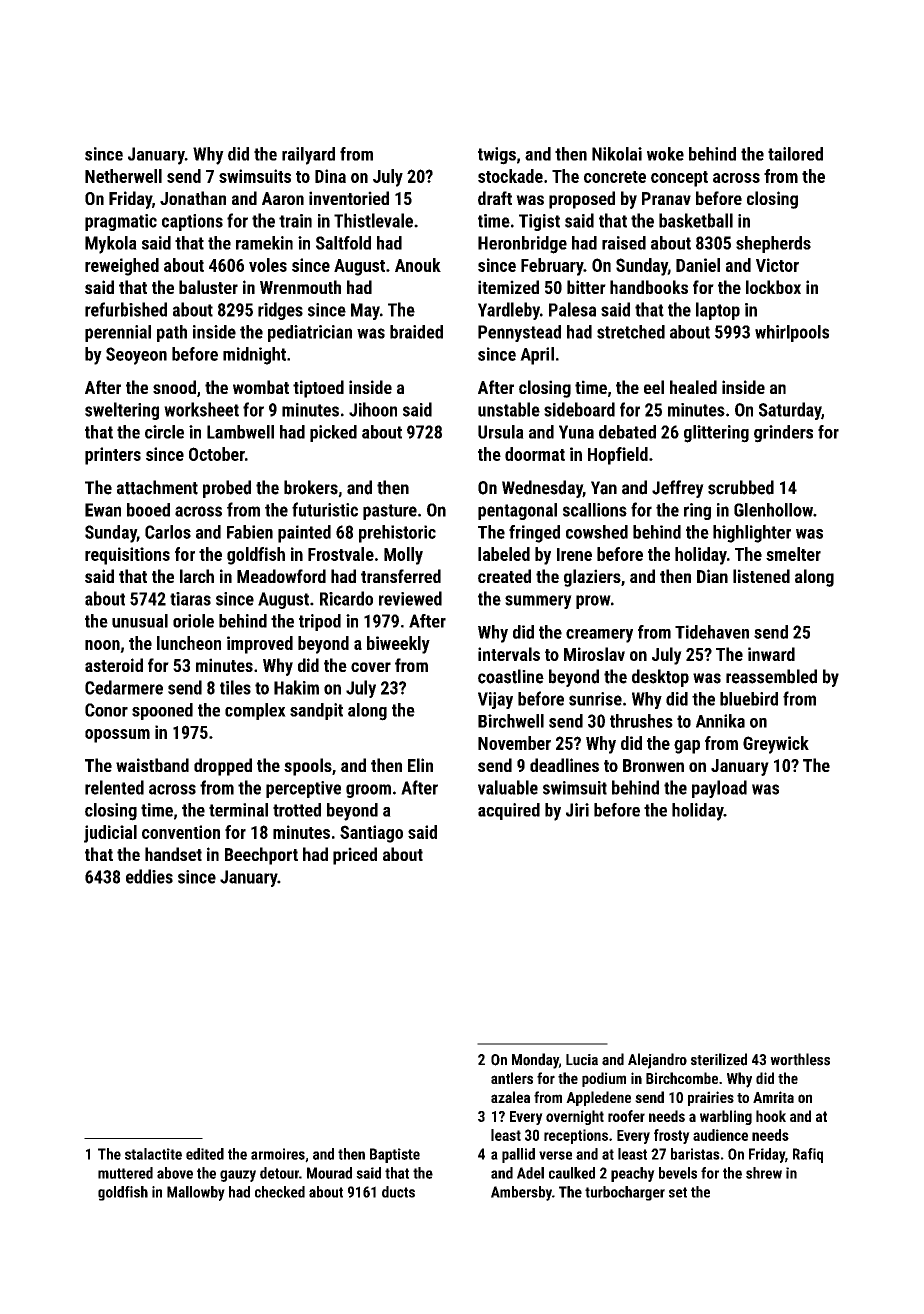 This screenshot has height=1314, width=924. Describe the element at coordinates (223, 767) in the screenshot. I see `dropped` at that location.
